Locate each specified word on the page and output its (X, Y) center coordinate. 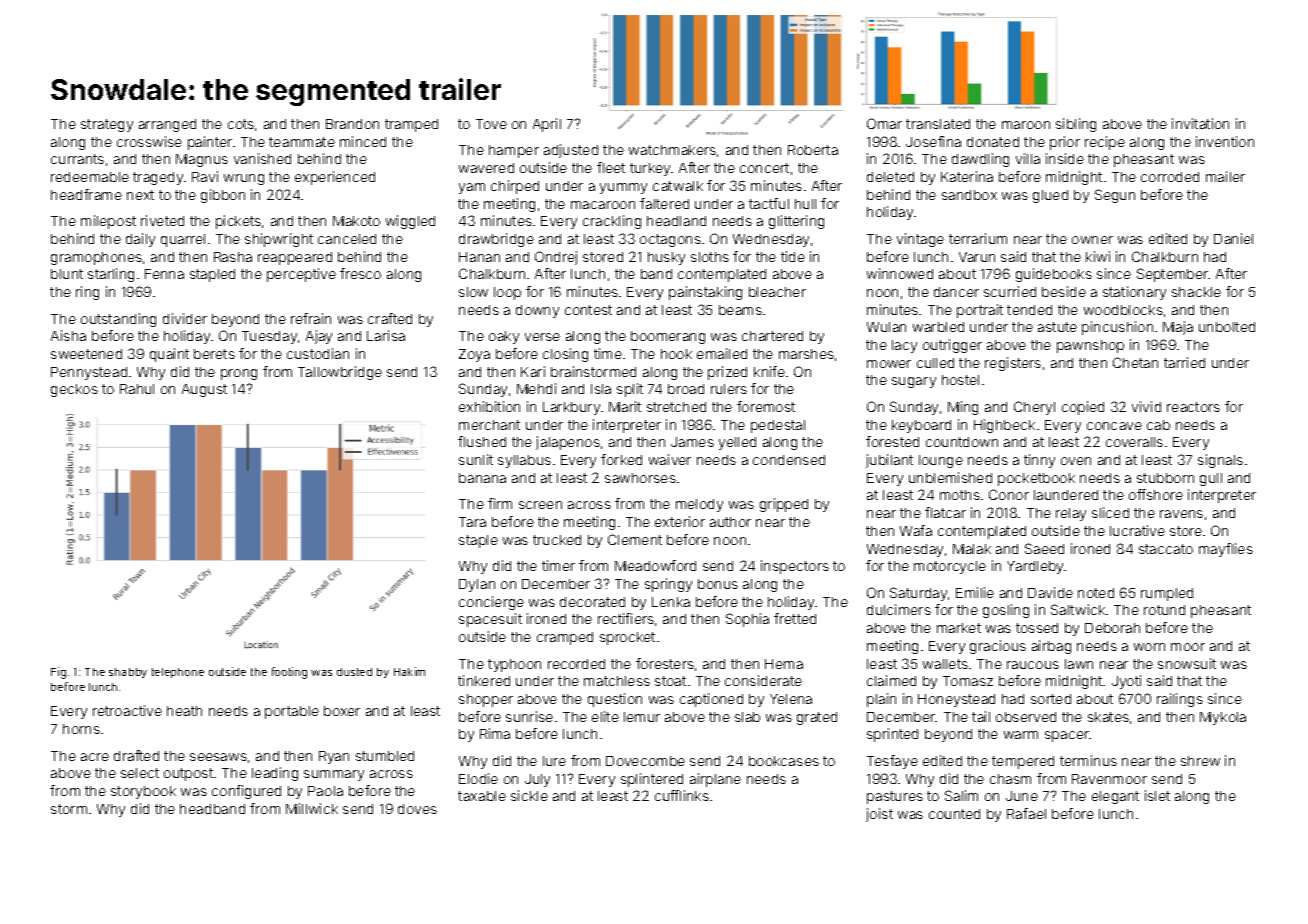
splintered (652, 780)
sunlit (476, 459)
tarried (1184, 362)
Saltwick (1078, 609)
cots (241, 124)
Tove (491, 124)
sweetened (86, 354)
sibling (1076, 125)
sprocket (627, 638)
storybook (143, 792)
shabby (128, 673)
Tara (472, 522)
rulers (729, 389)
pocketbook (1036, 479)
